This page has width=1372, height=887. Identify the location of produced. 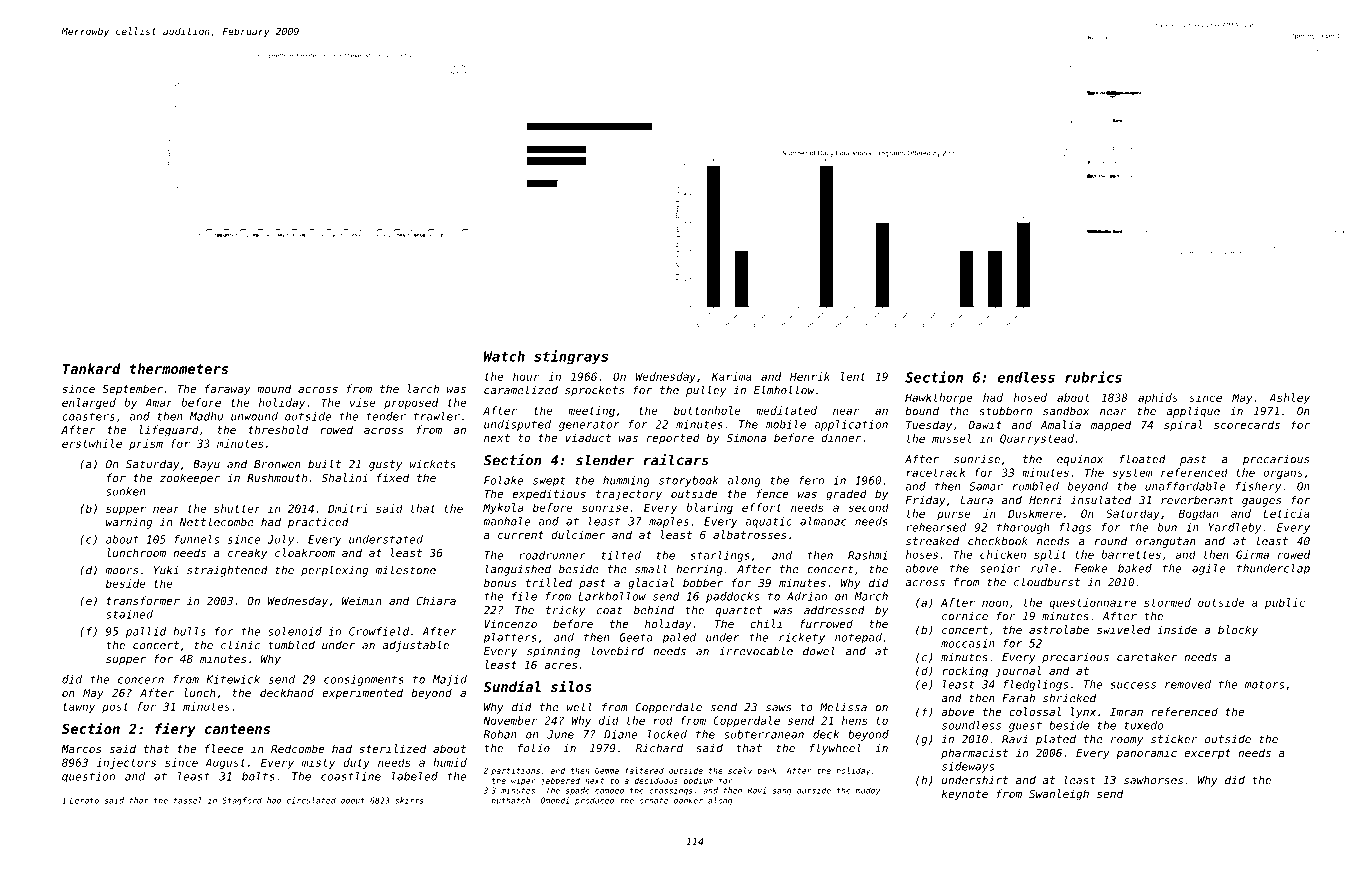
(595, 801).
